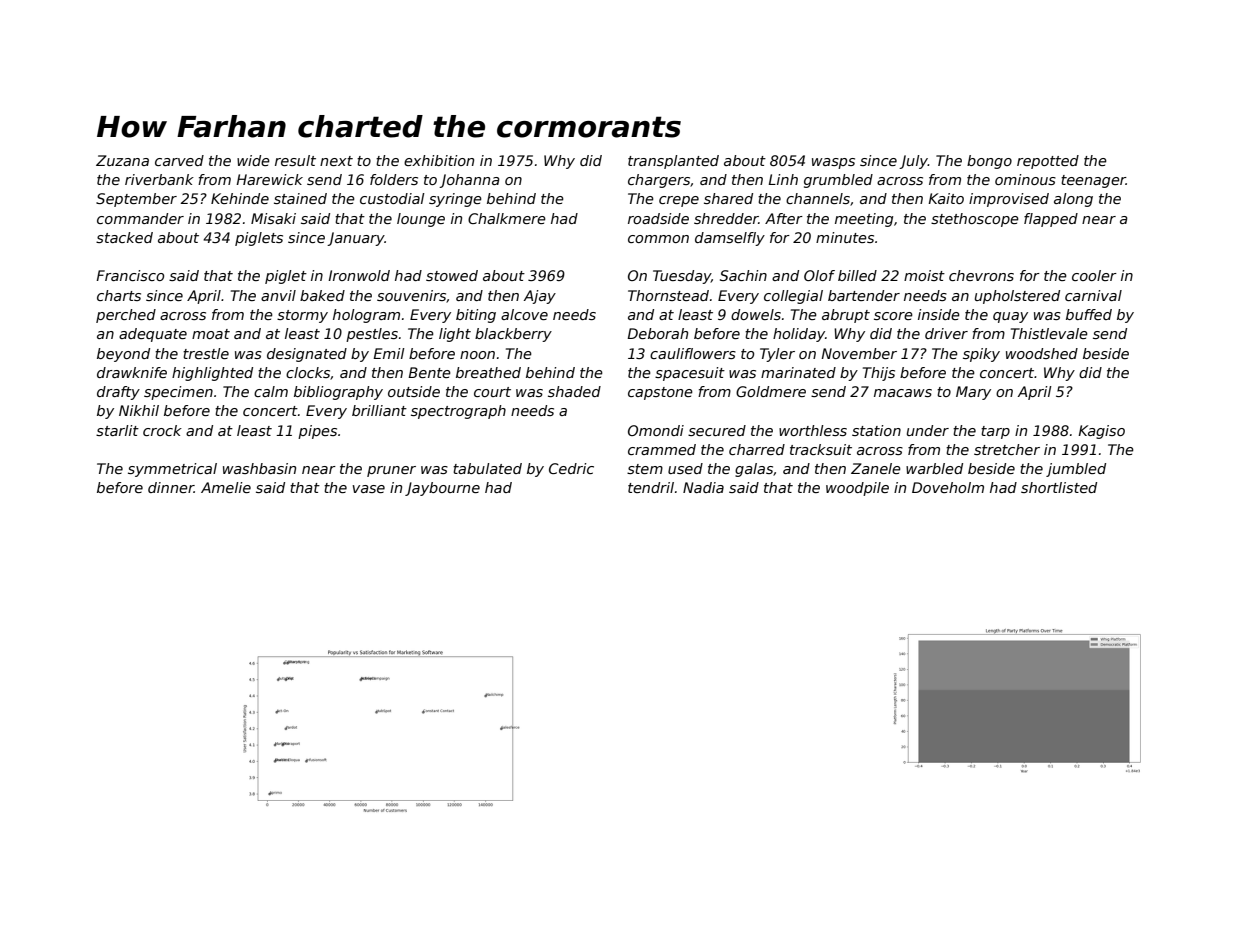 The image size is (1233, 952). What do you see at coordinates (442, 489) in the screenshot?
I see `Jaybourne` at bounding box center [442, 489].
